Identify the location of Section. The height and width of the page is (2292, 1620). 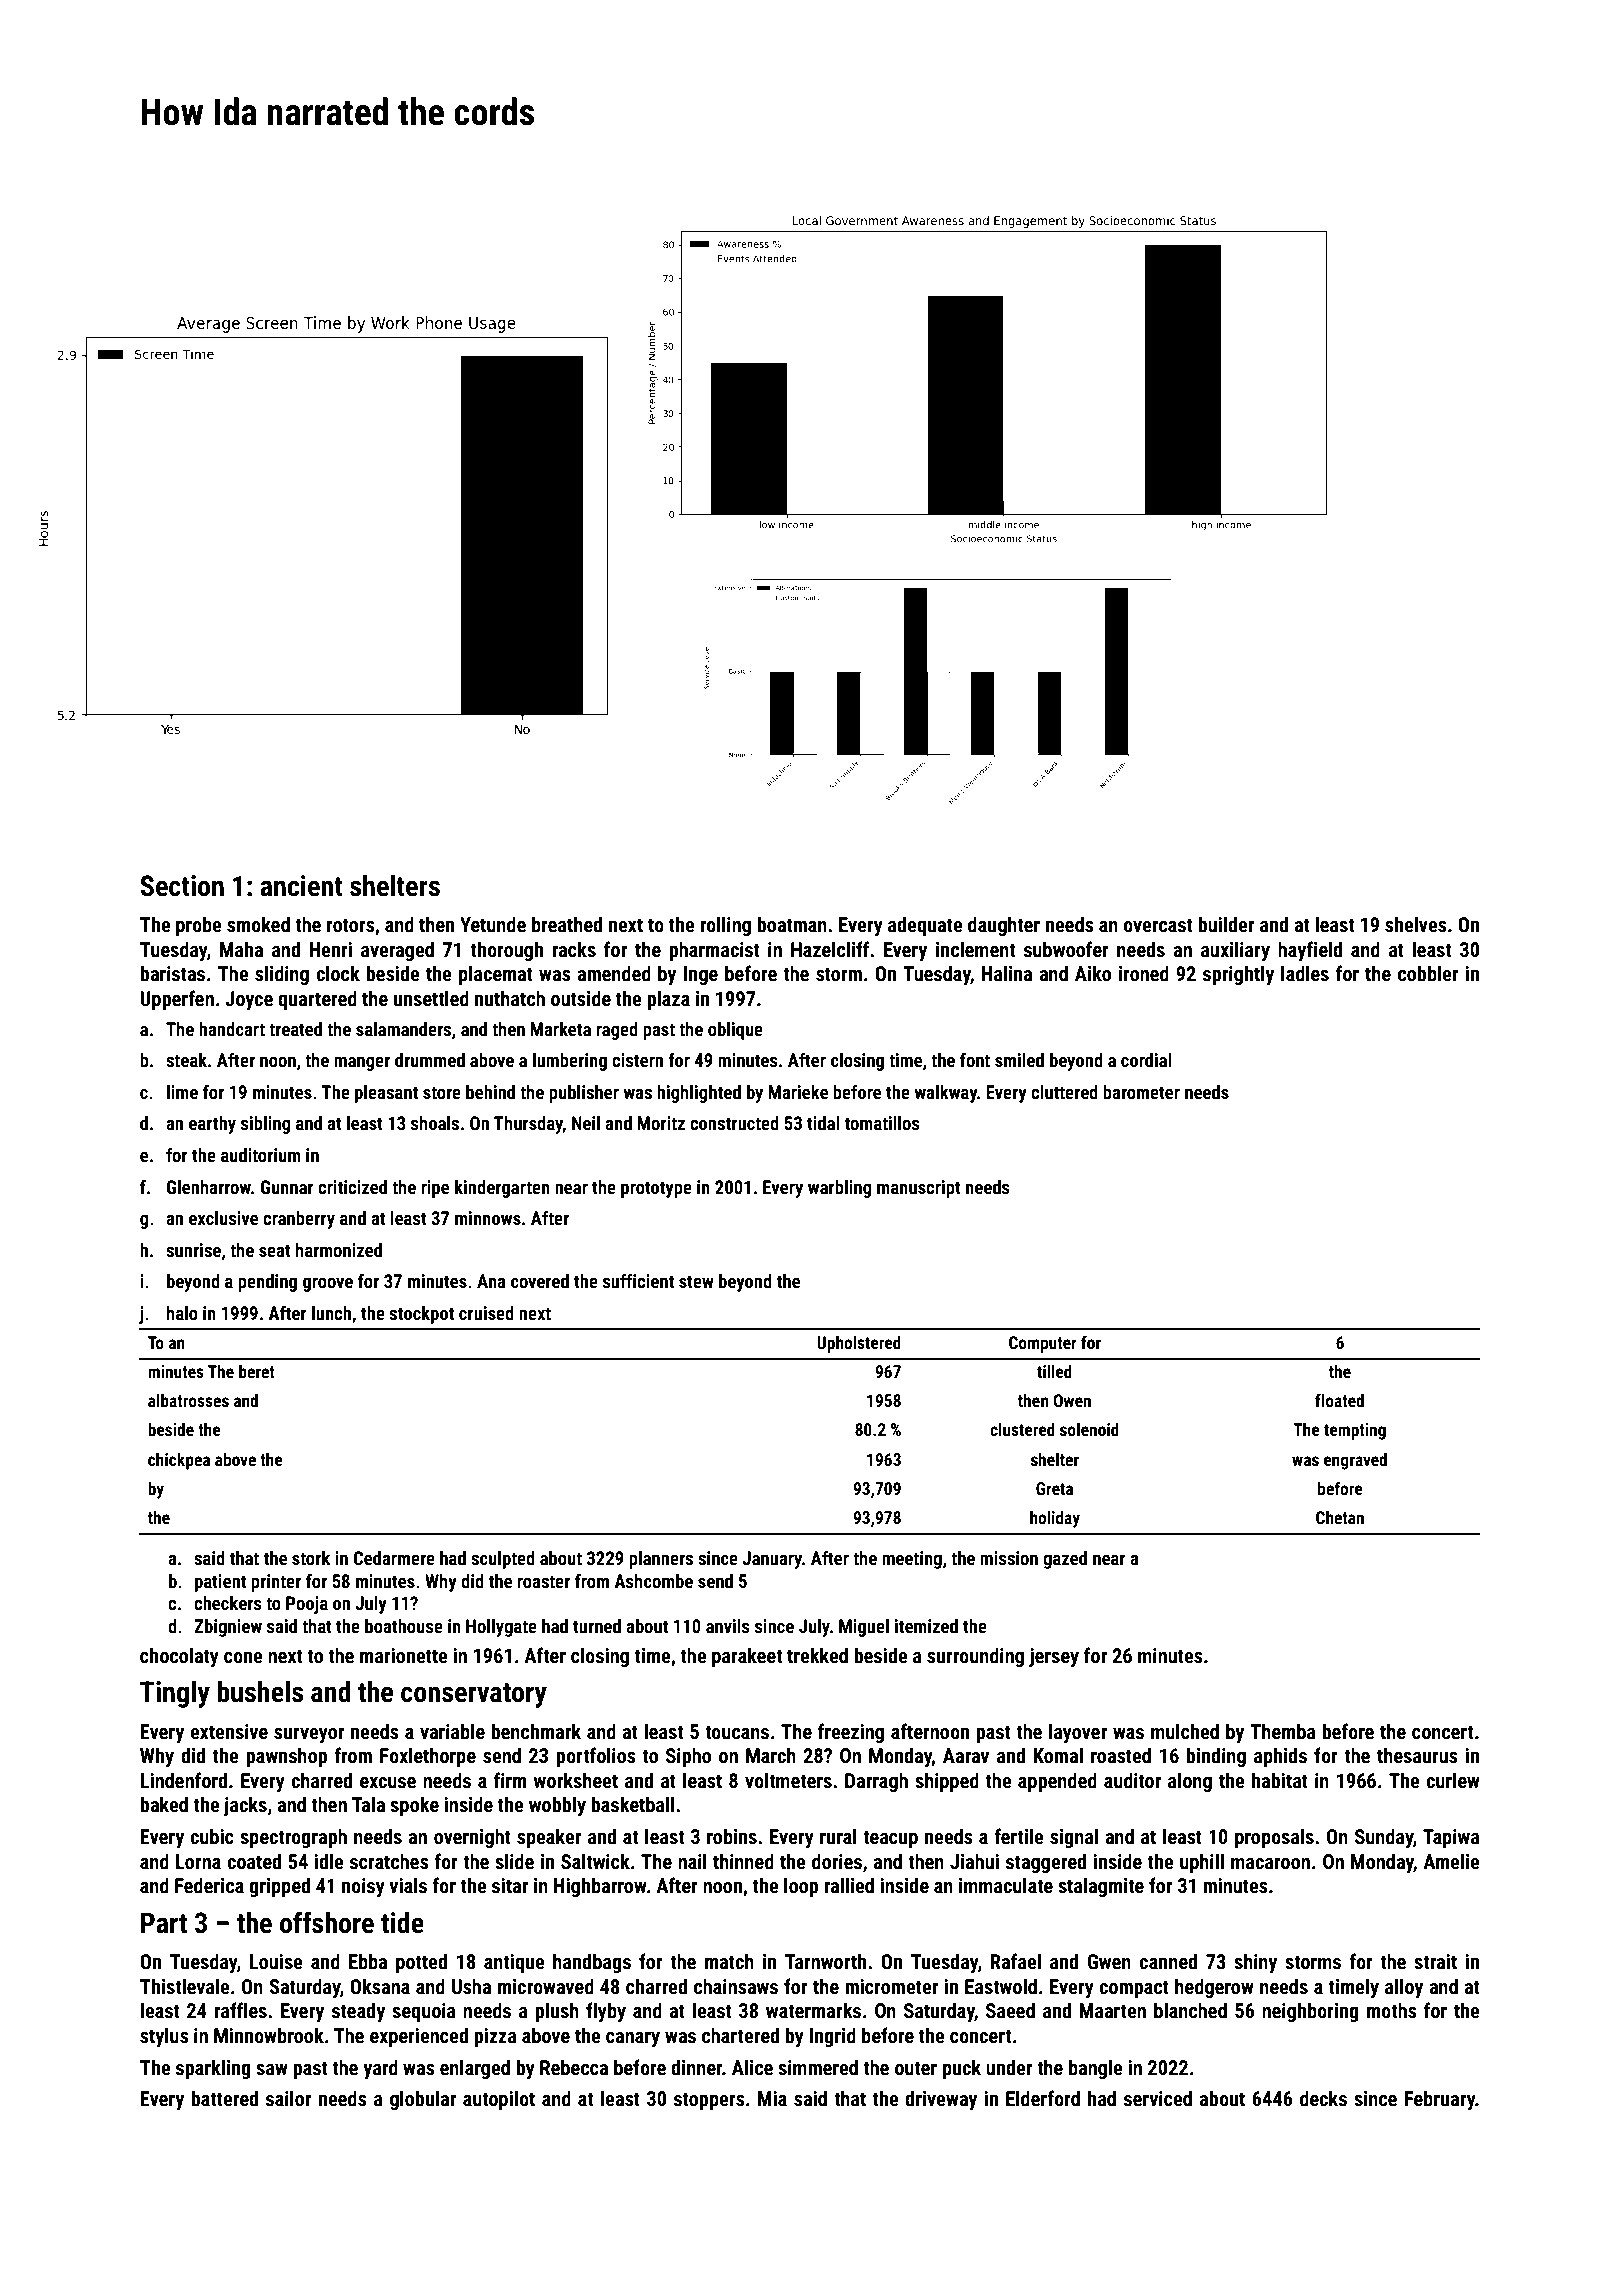
(182, 886).
